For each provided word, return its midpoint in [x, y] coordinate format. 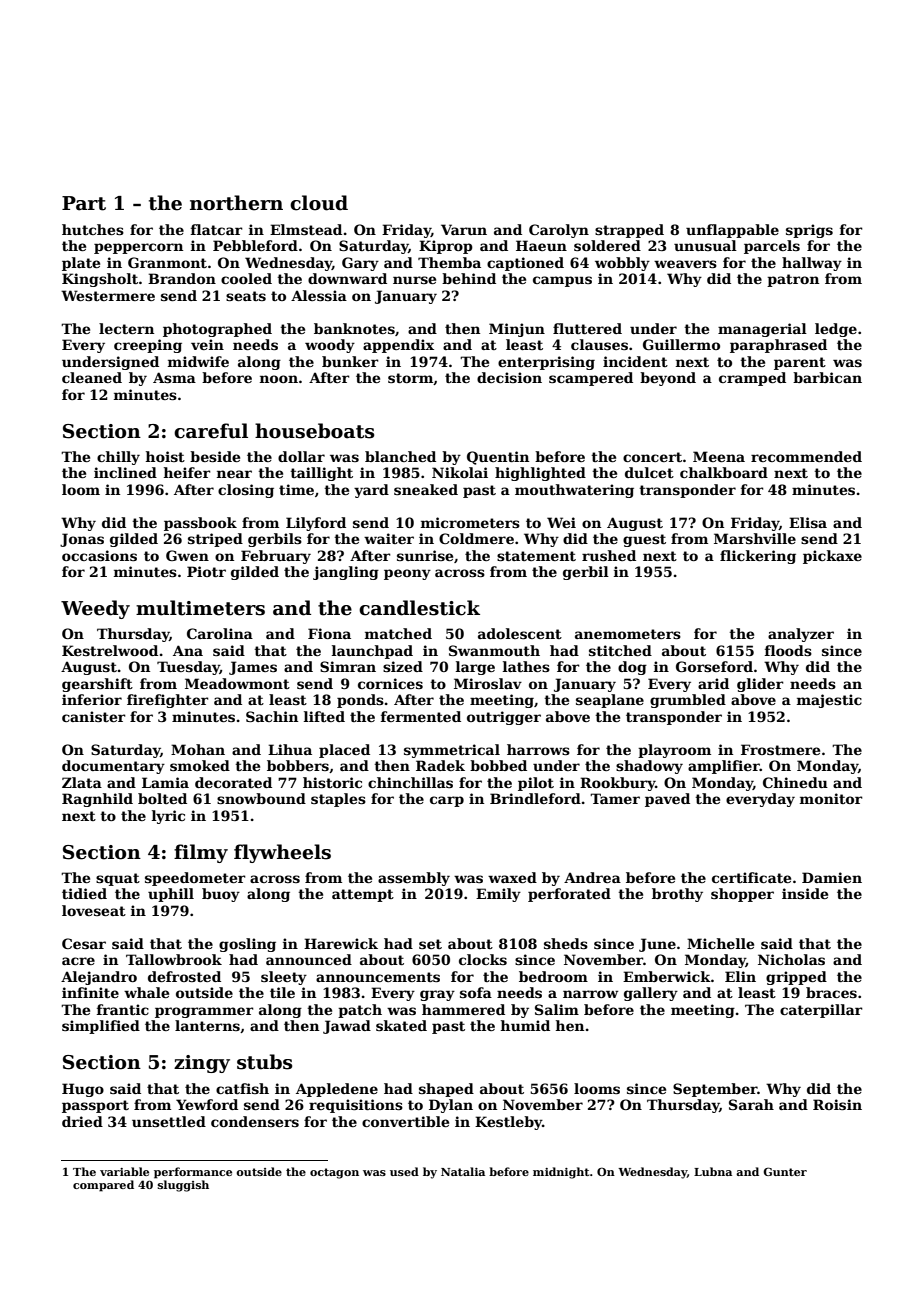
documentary [113, 767]
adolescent [520, 633]
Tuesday [188, 668]
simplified [101, 1027]
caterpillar [821, 1011]
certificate [751, 877]
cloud [319, 203]
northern [236, 203]
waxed [512, 877]
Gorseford [714, 666]
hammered [463, 1009]
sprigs [809, 231]
